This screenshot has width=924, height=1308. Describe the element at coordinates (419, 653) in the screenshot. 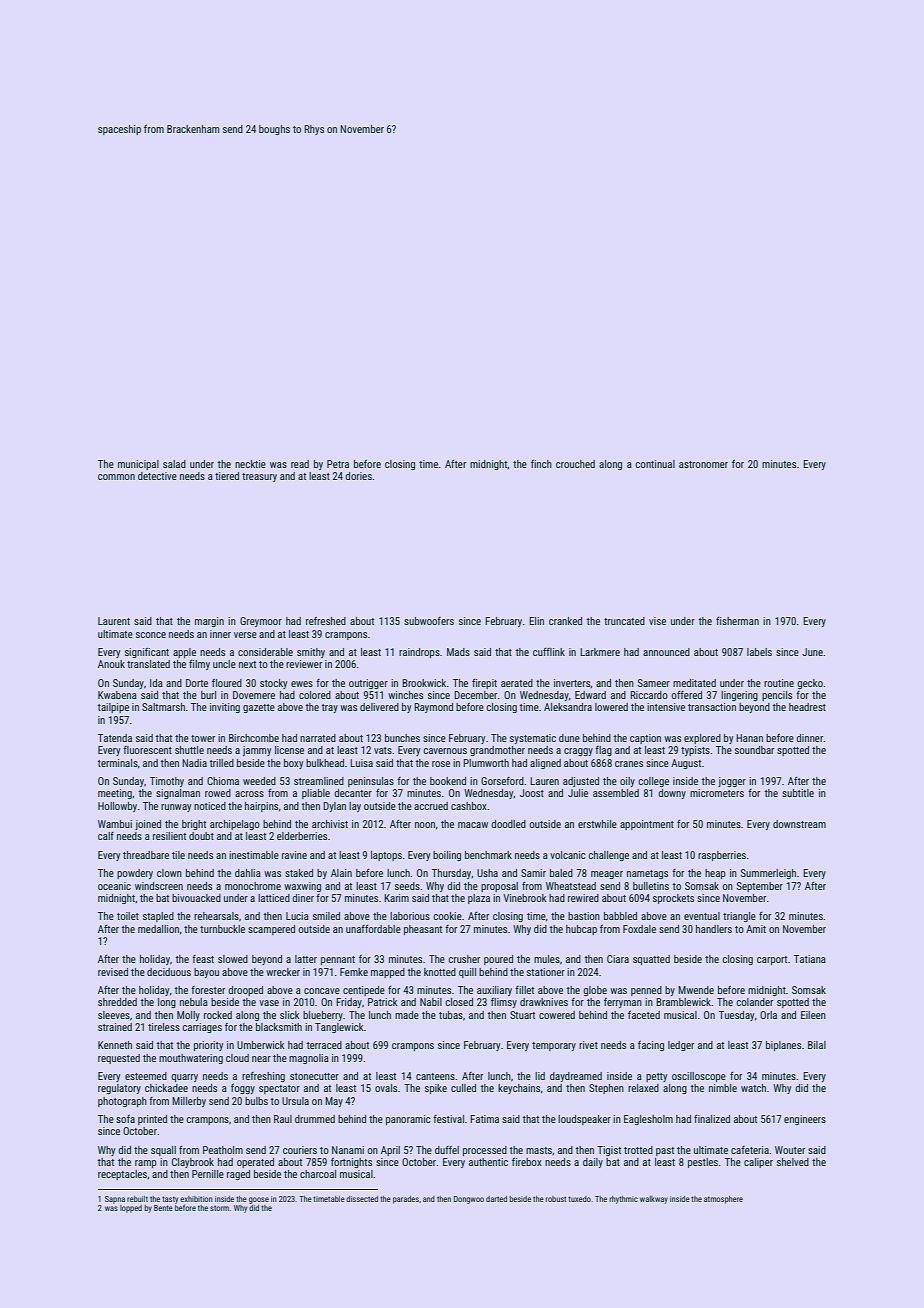

I see `raindrops` at that location.
